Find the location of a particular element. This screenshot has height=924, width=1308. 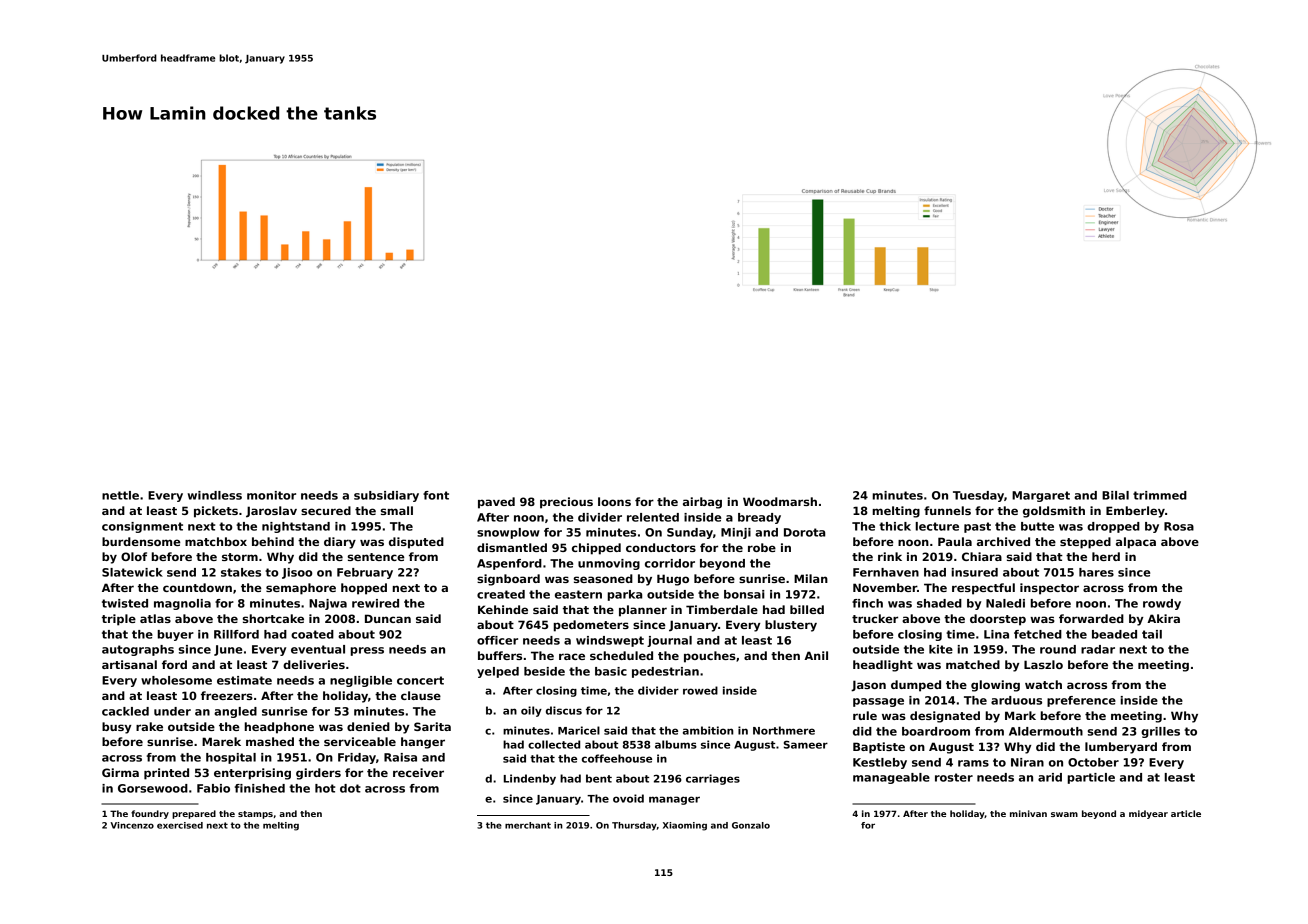

yelped is located at coordinates (498, 672).
